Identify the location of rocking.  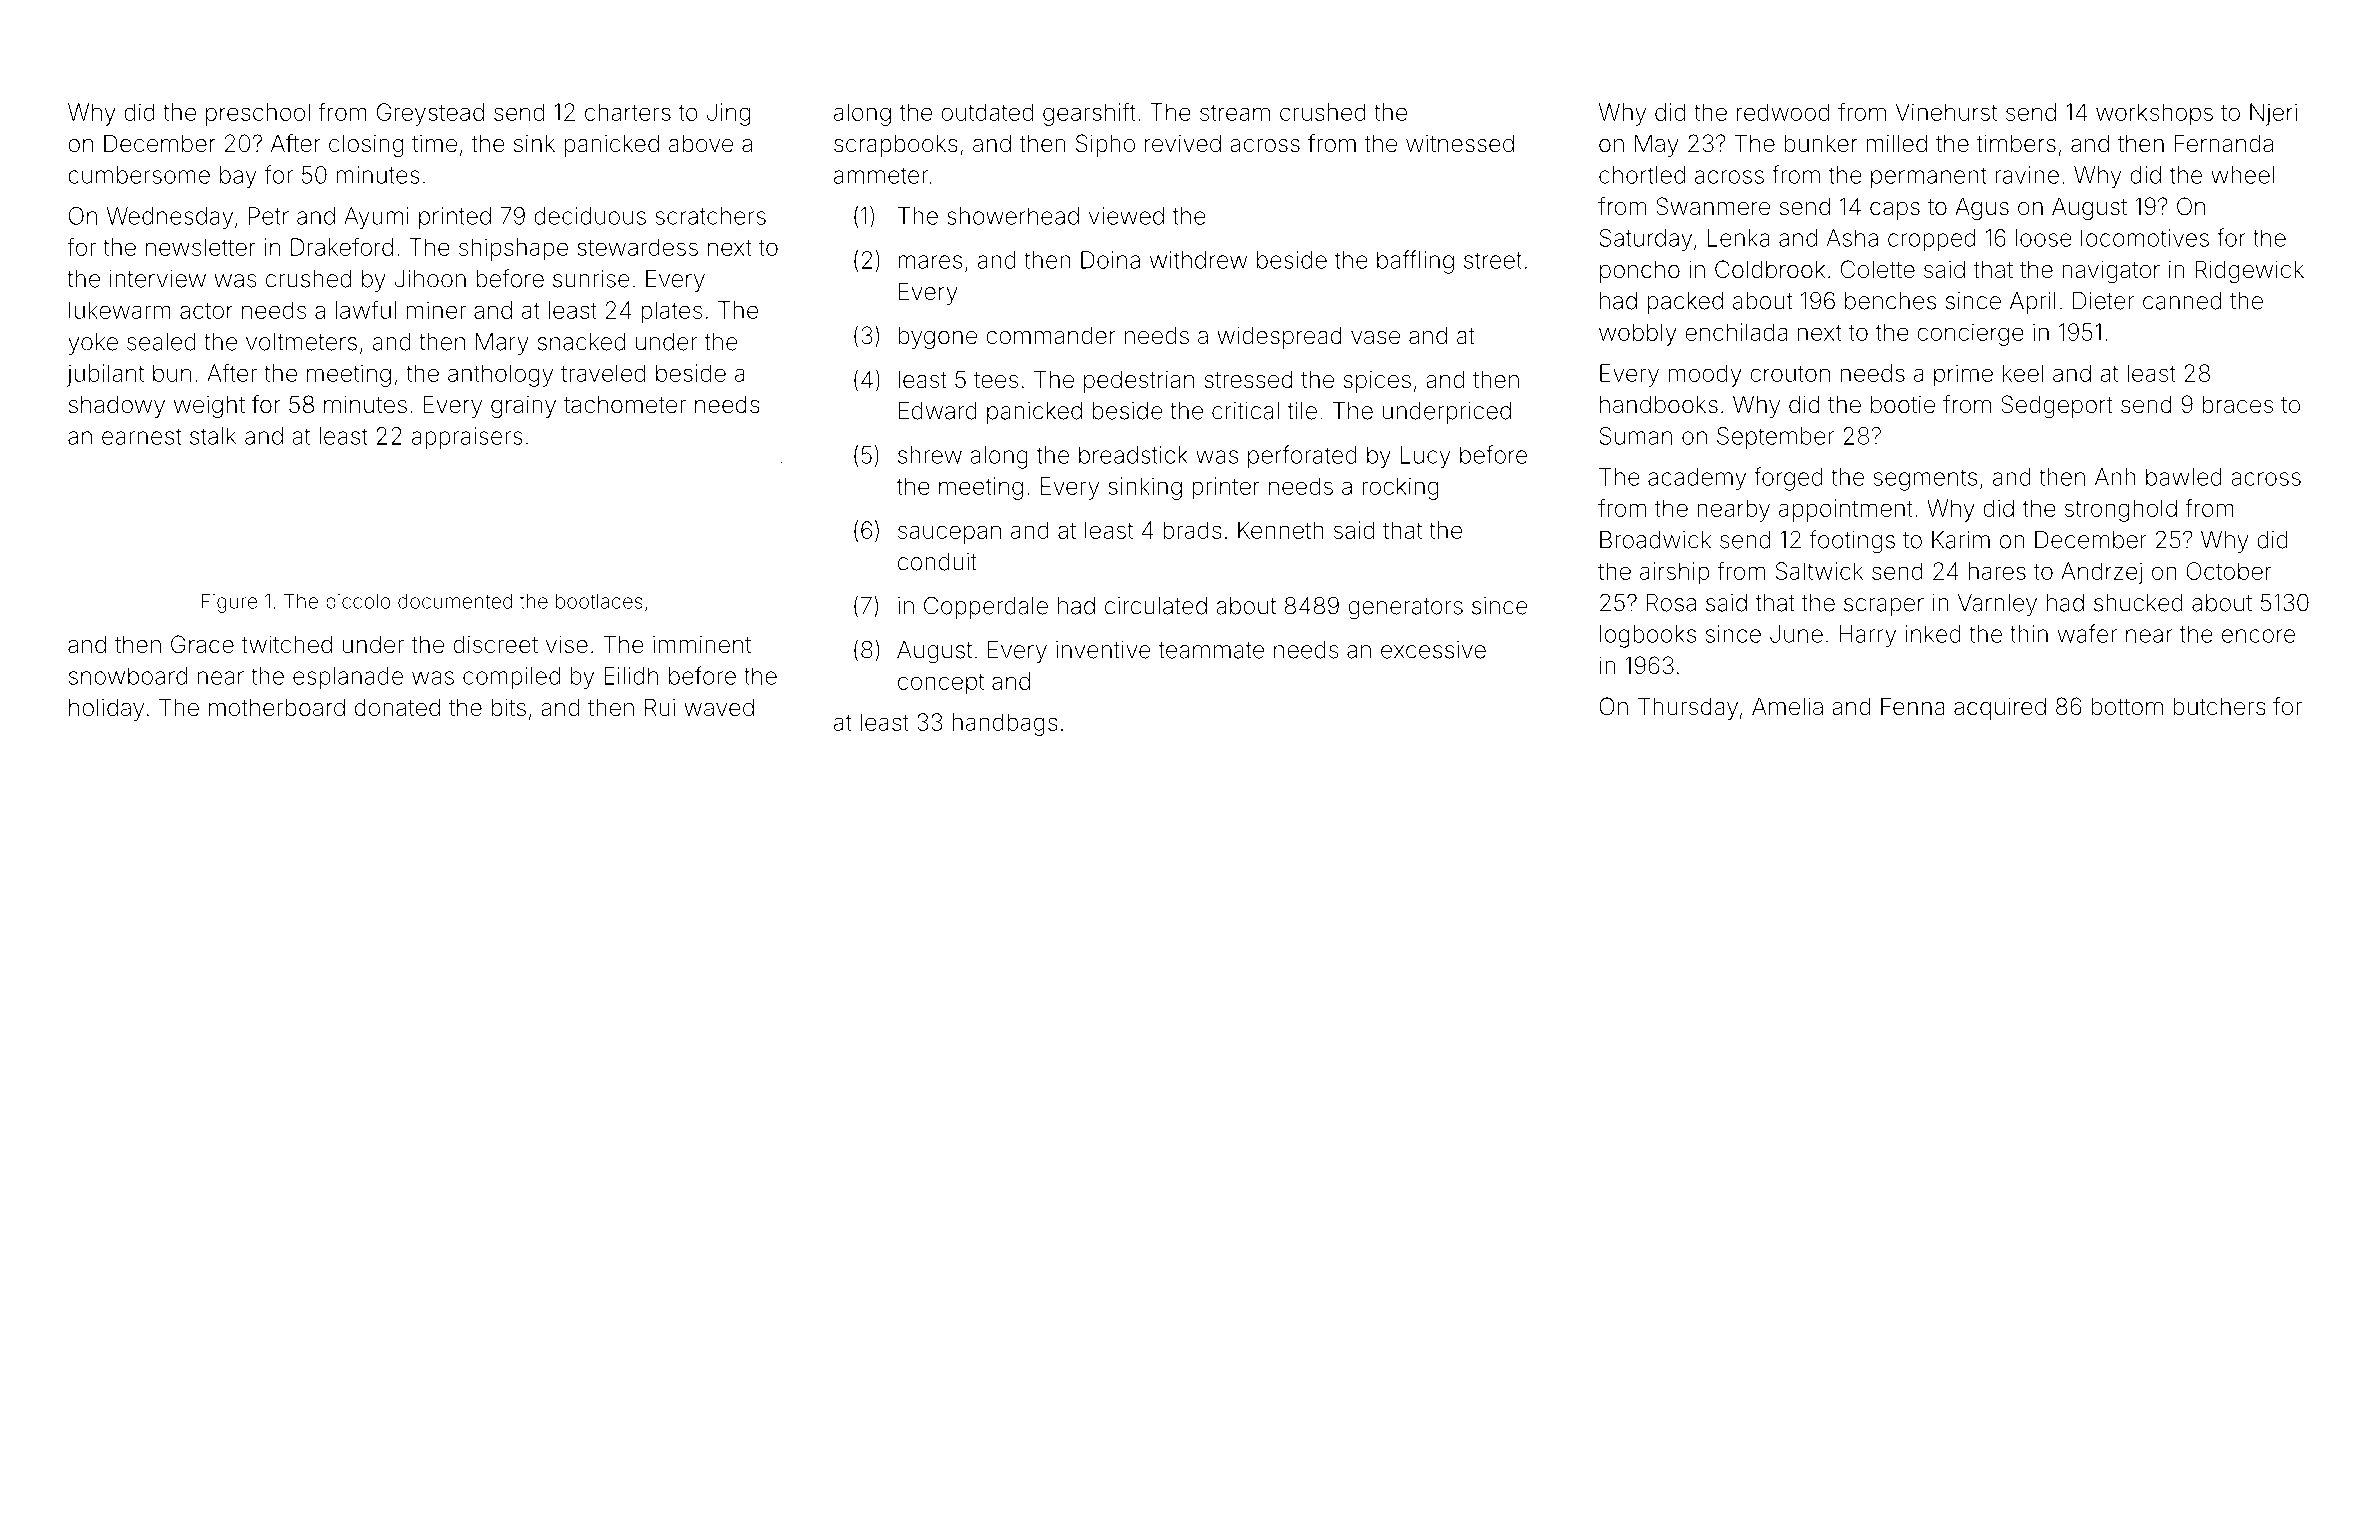
(1400, 488).
